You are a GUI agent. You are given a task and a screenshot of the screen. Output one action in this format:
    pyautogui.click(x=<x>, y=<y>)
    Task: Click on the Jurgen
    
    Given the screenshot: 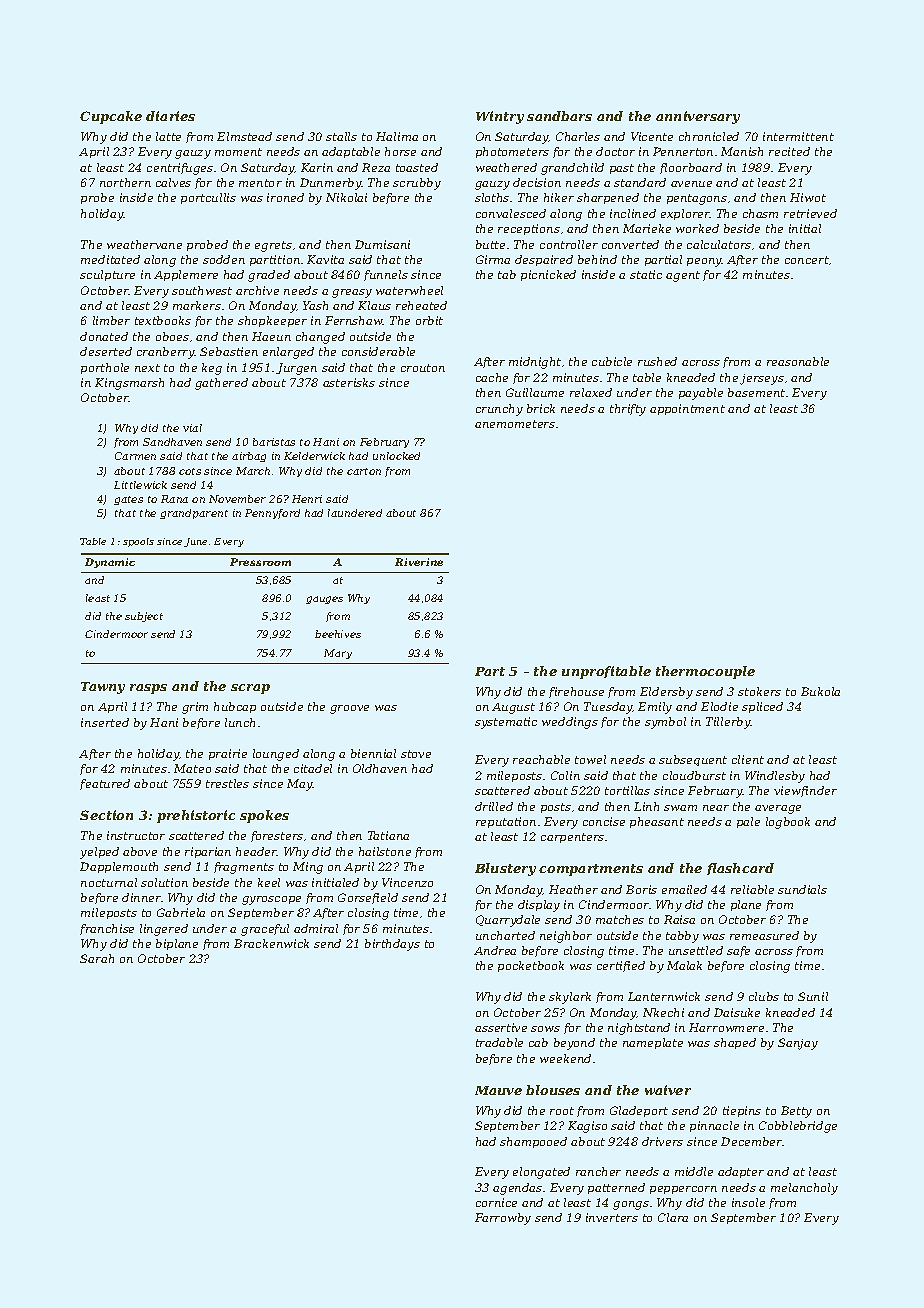 What is the action you would take?
    pyautogui.click(x=296, y=369)
